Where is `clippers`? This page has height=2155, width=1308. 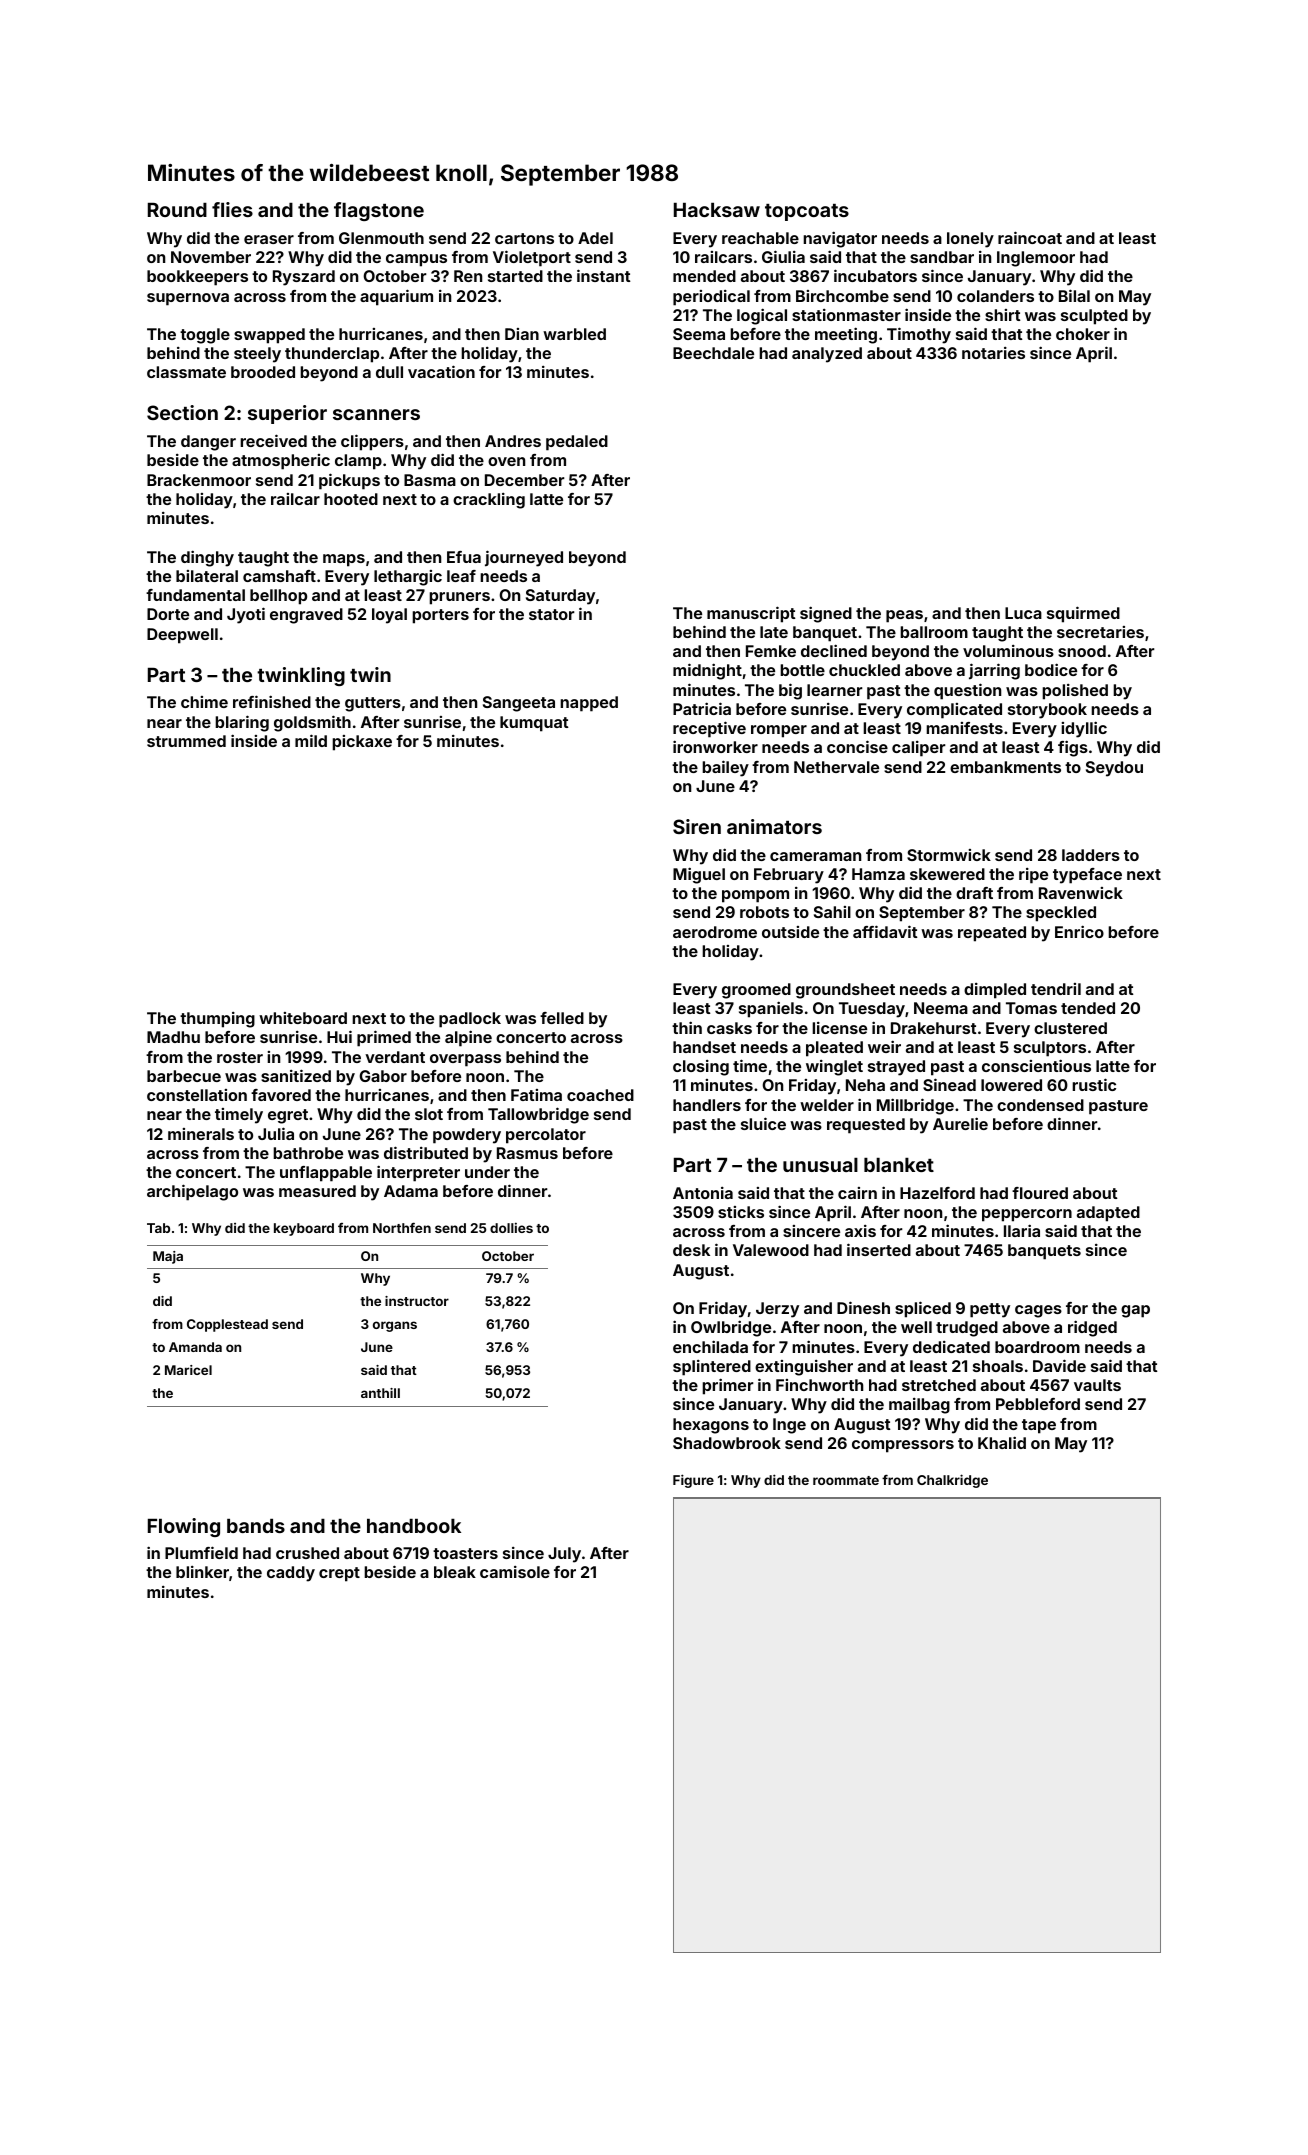
clippers is located at coordinates (372, 442).
